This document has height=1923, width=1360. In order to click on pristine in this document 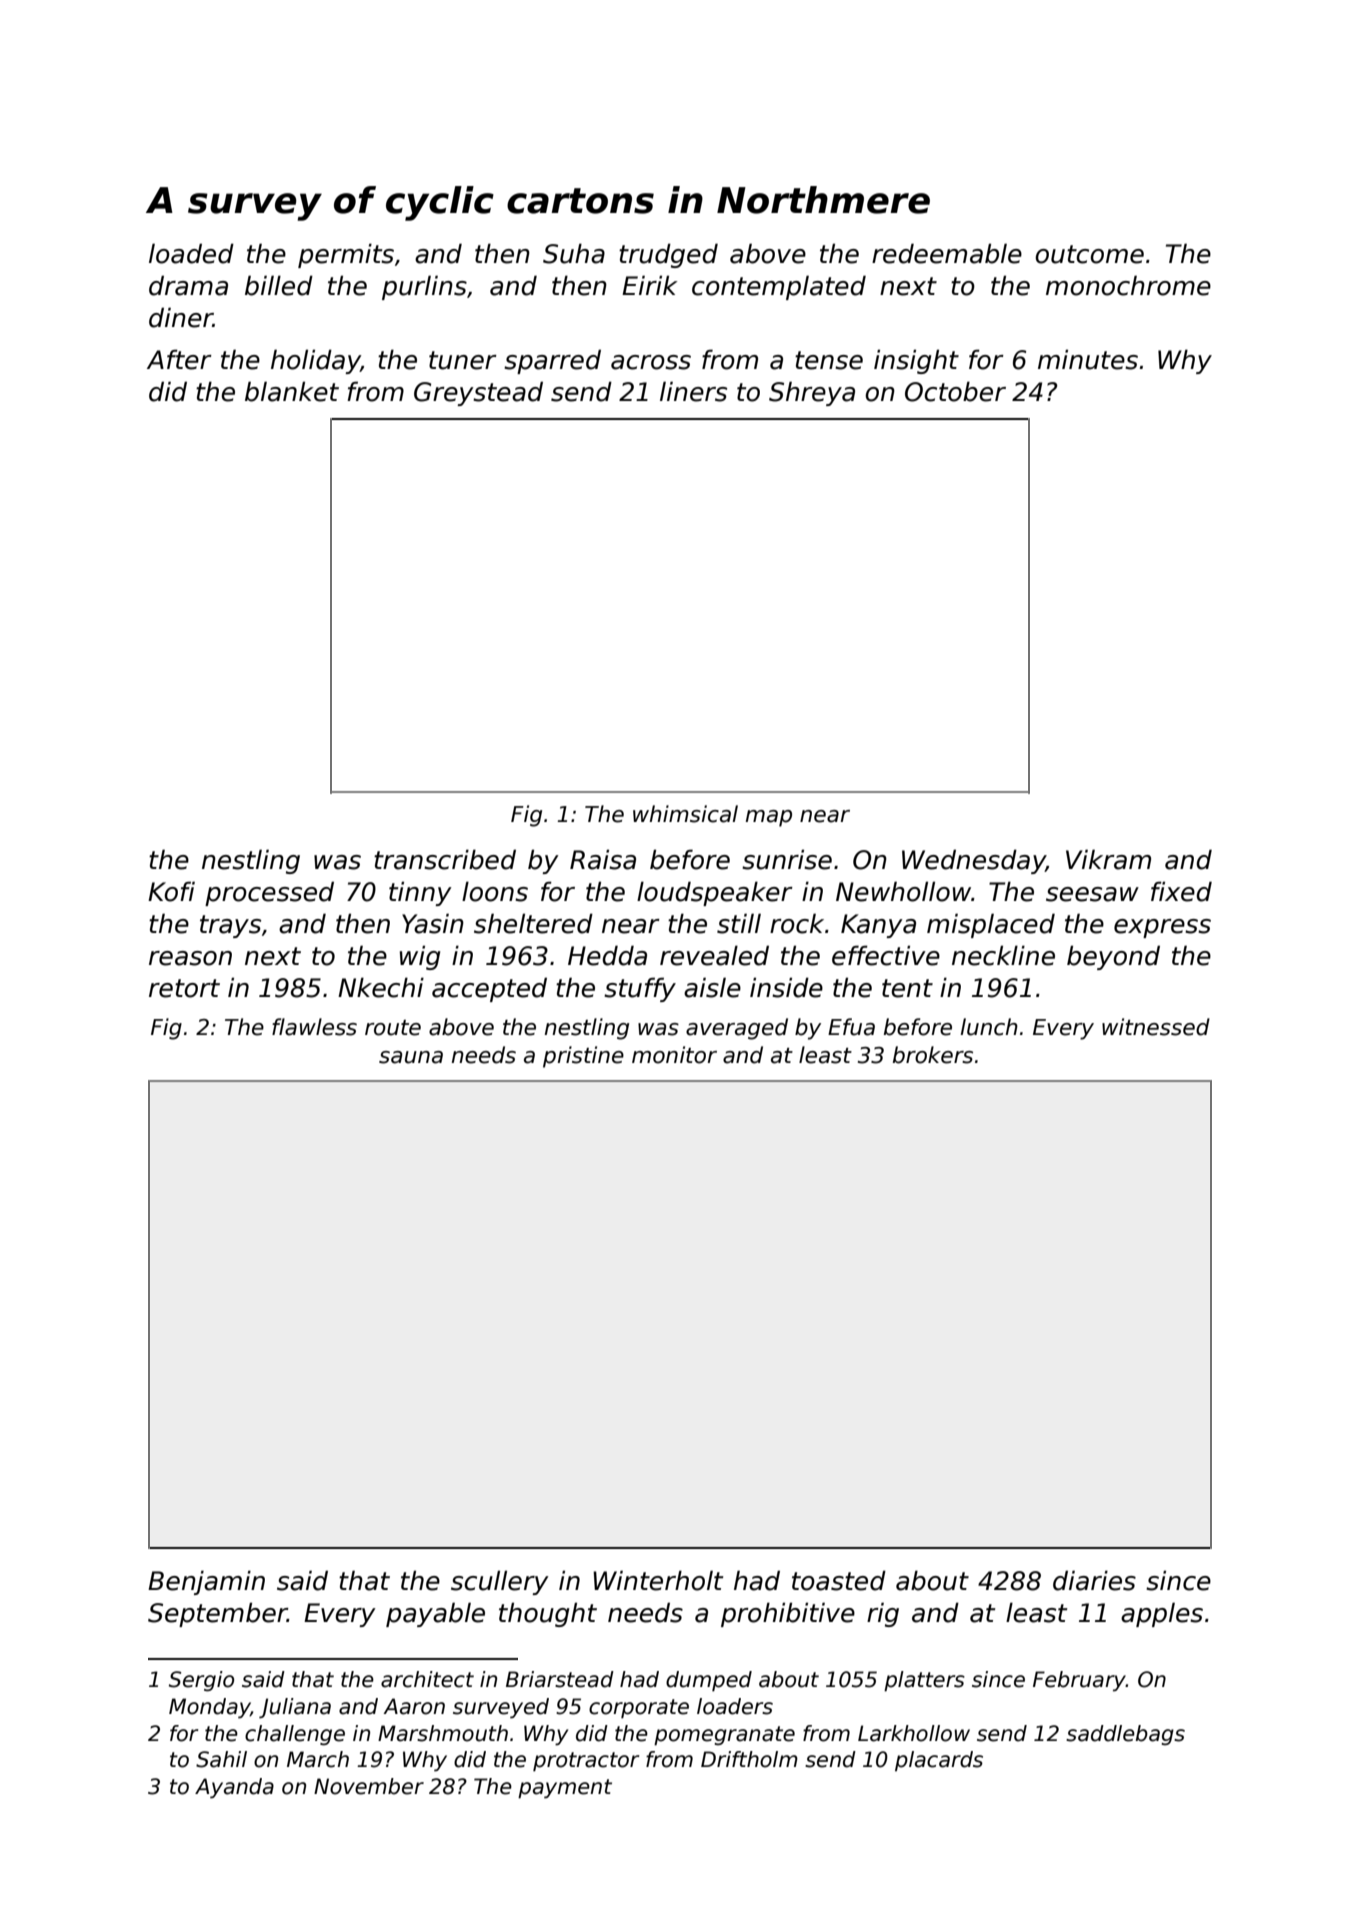, I will do `click(583, 1057)`.
